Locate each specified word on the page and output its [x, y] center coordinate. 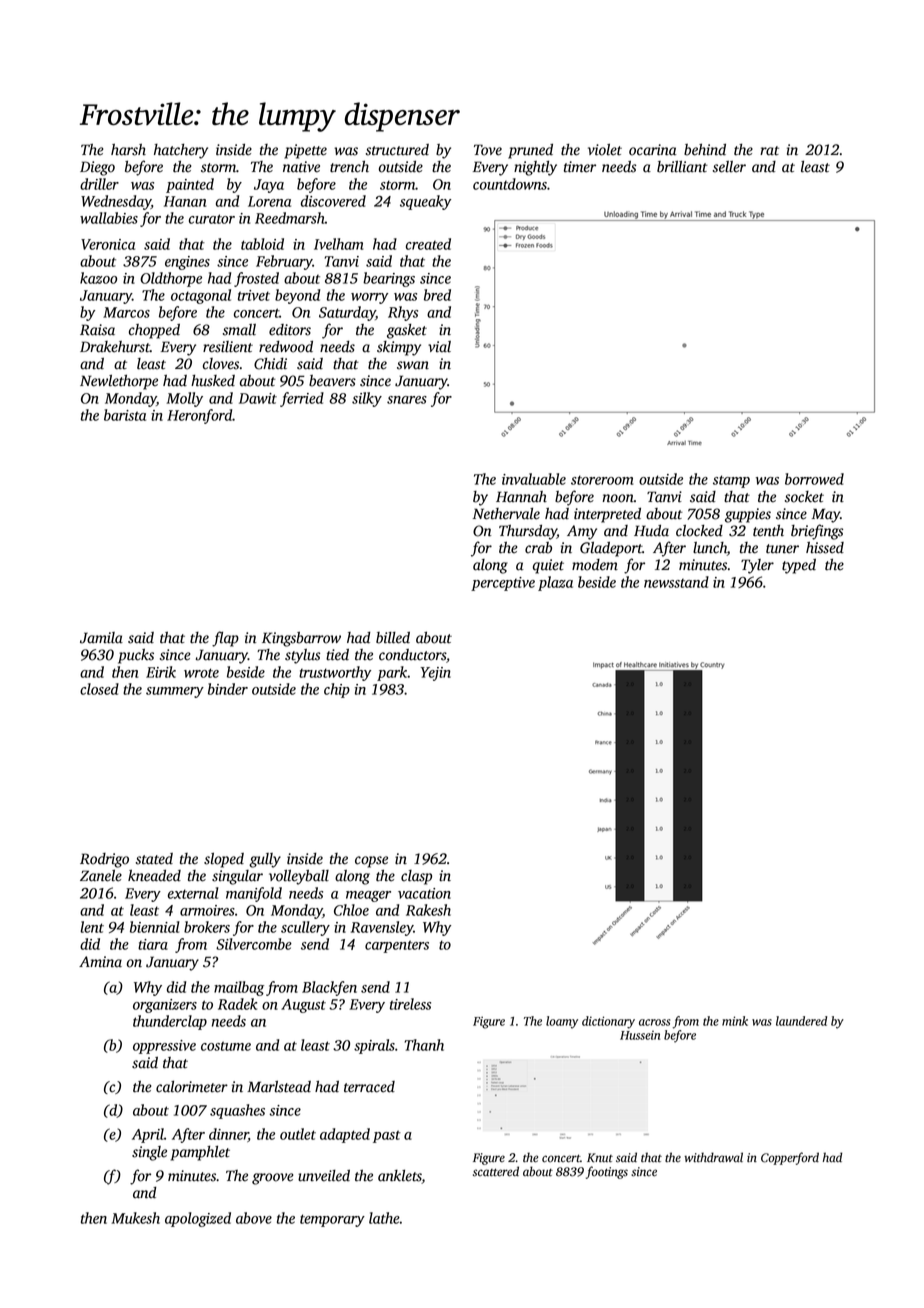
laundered [801, 1021]
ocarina [653, 150]
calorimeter [192, 1087]
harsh [128, 150]
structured [397, 150]
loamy [562, 1022]
